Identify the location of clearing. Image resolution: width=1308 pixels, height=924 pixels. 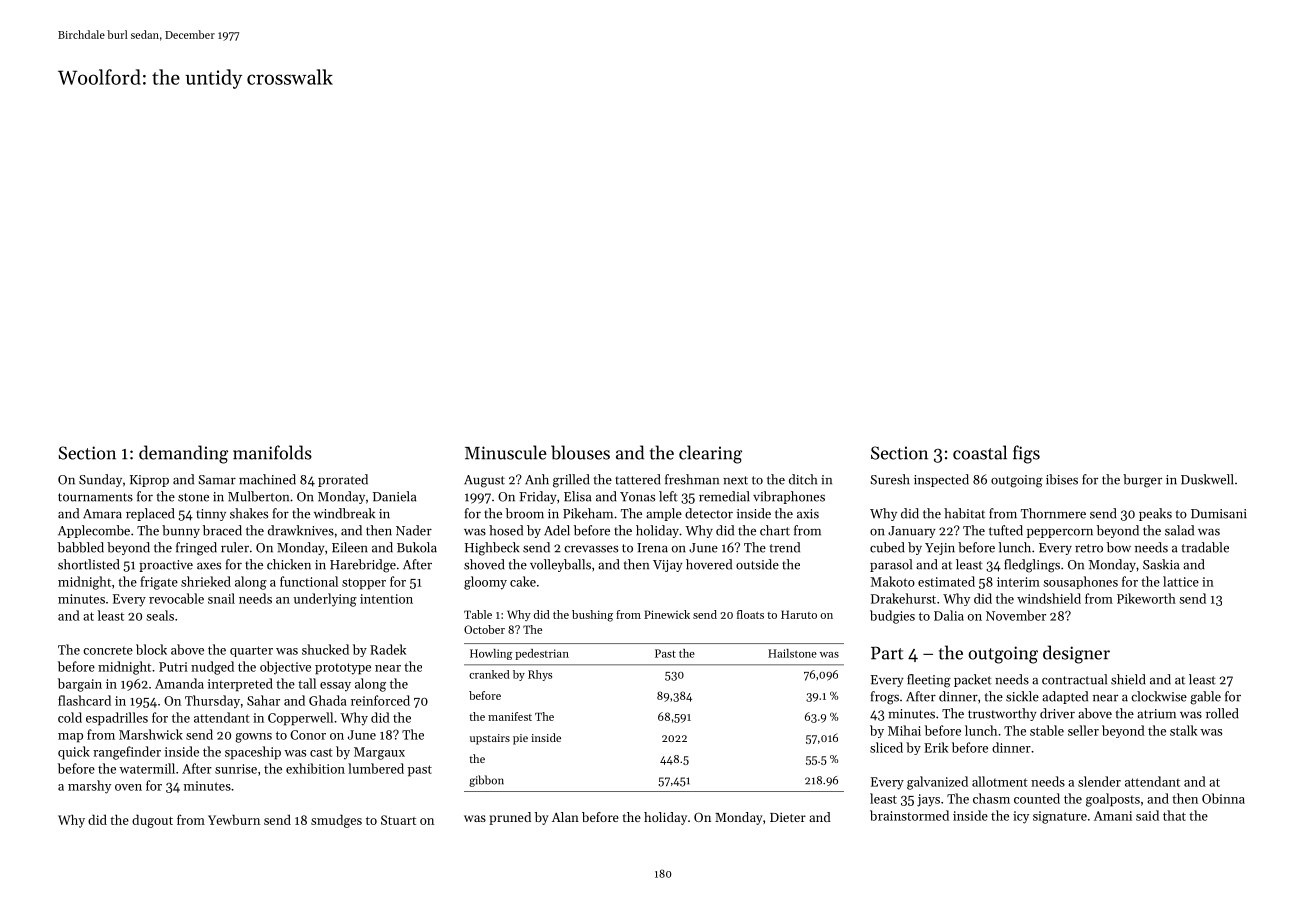
(710, 454).
